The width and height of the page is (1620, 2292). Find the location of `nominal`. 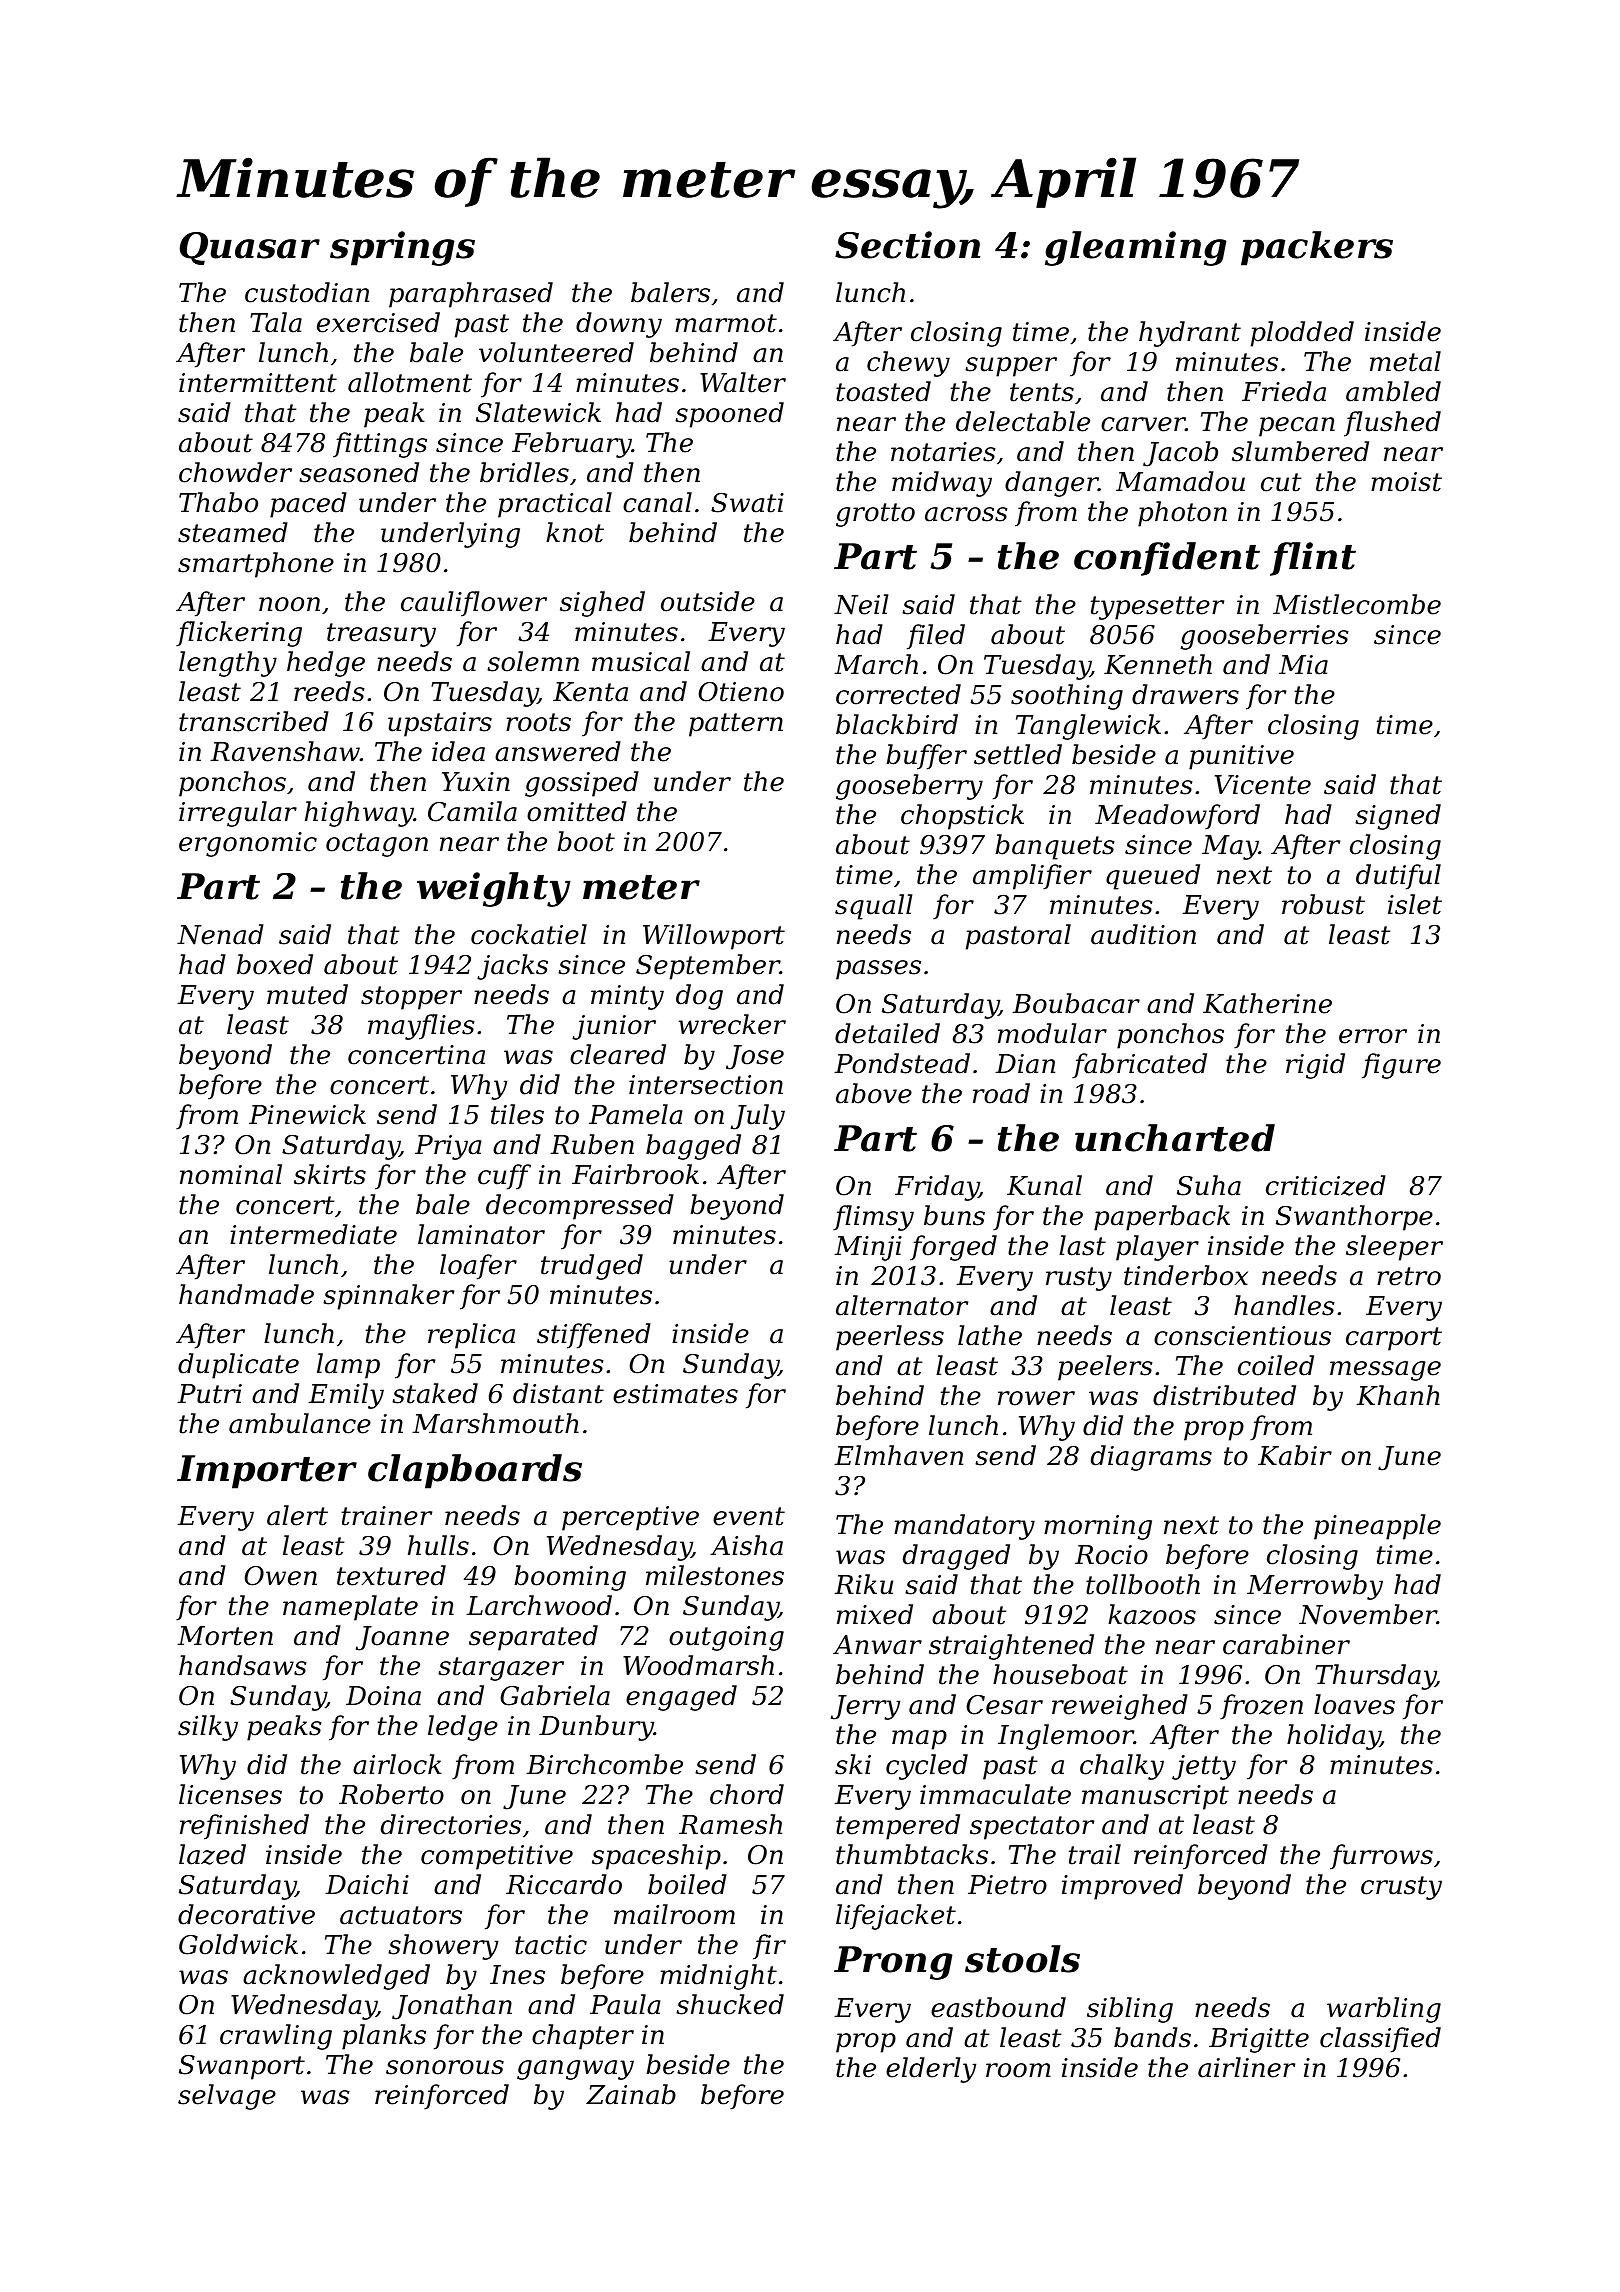

nominal is located at coordinates (231, 1174).
